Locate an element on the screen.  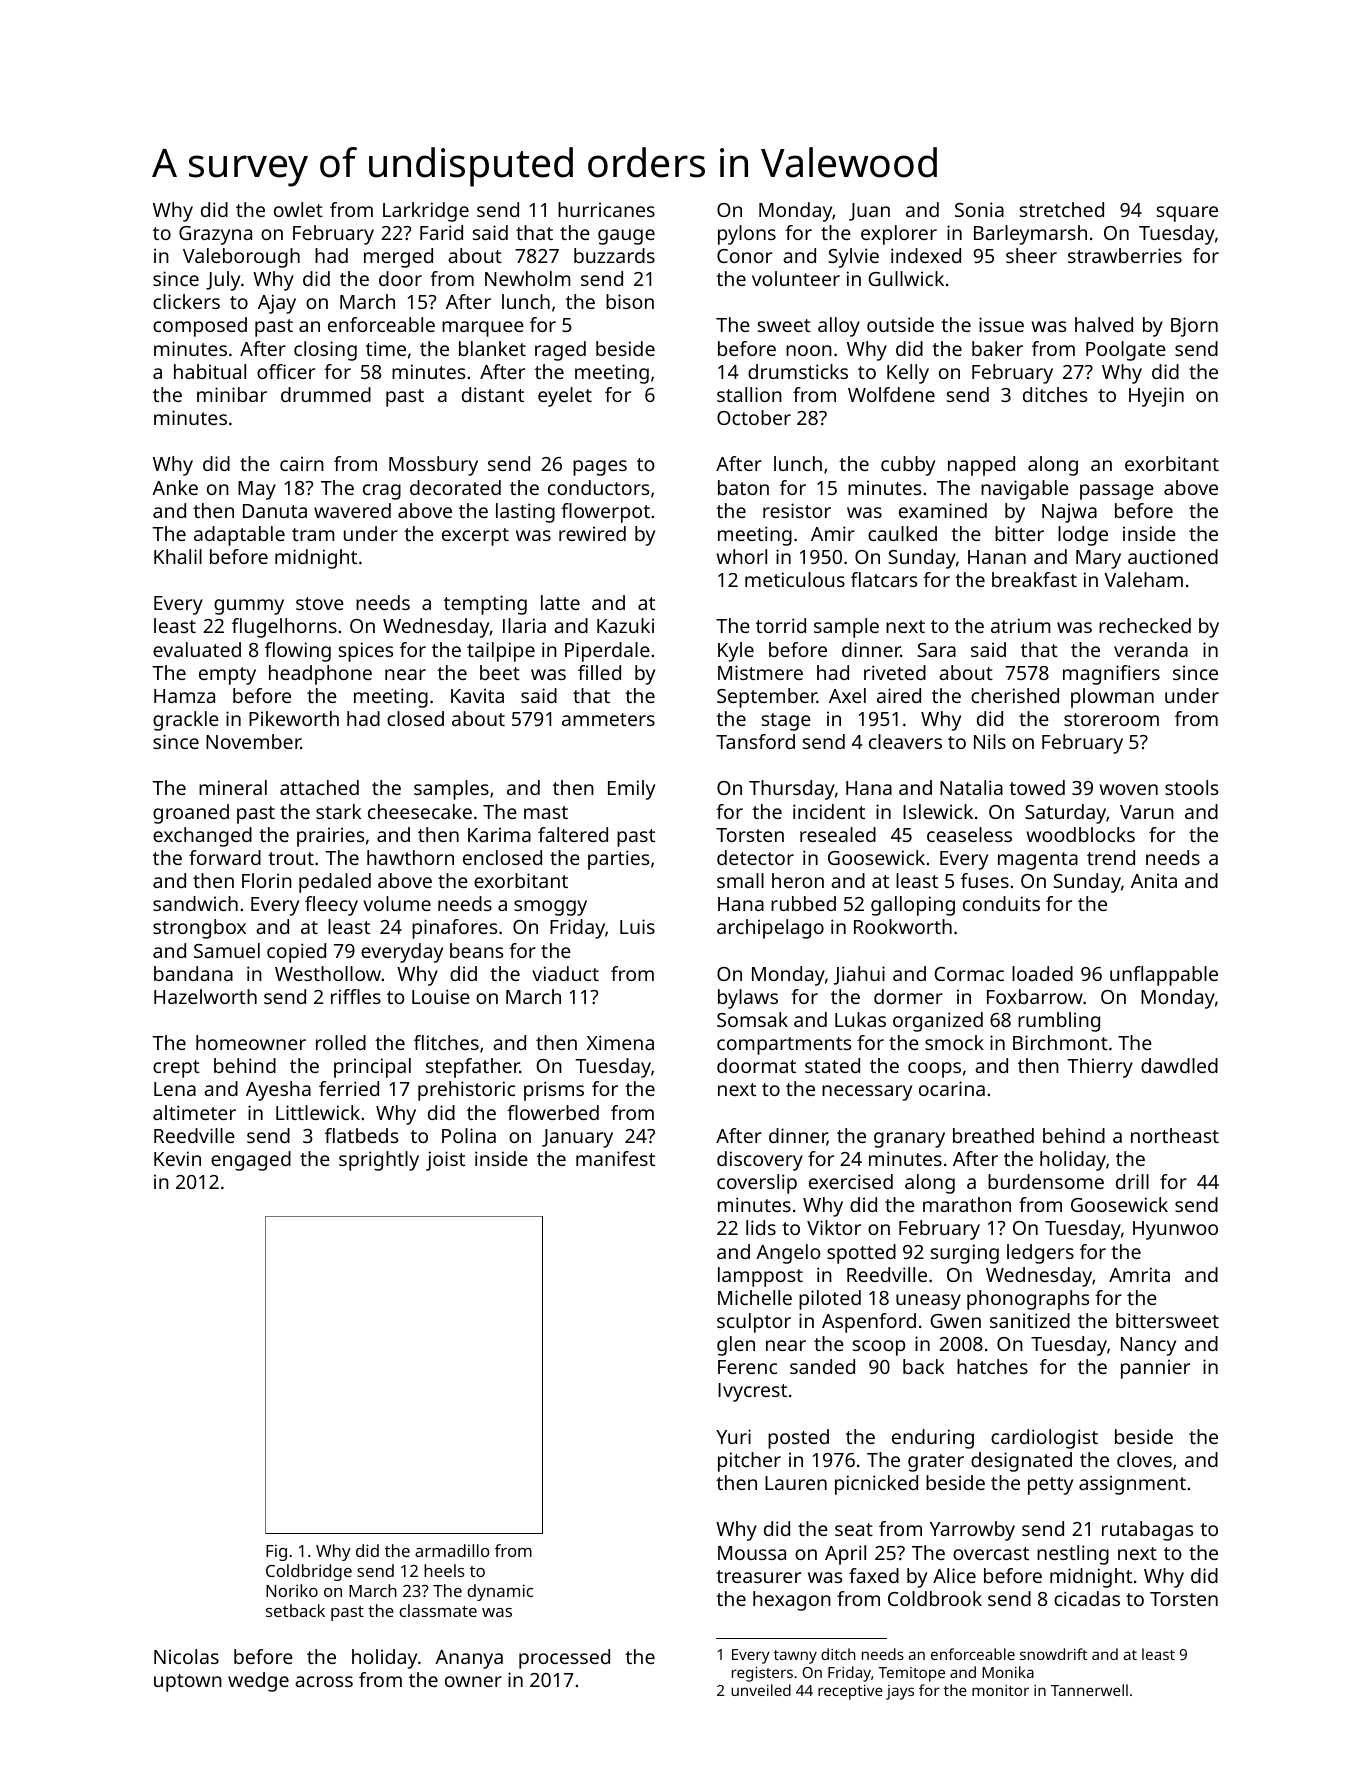
across is located at coordinates (324, 1681).
